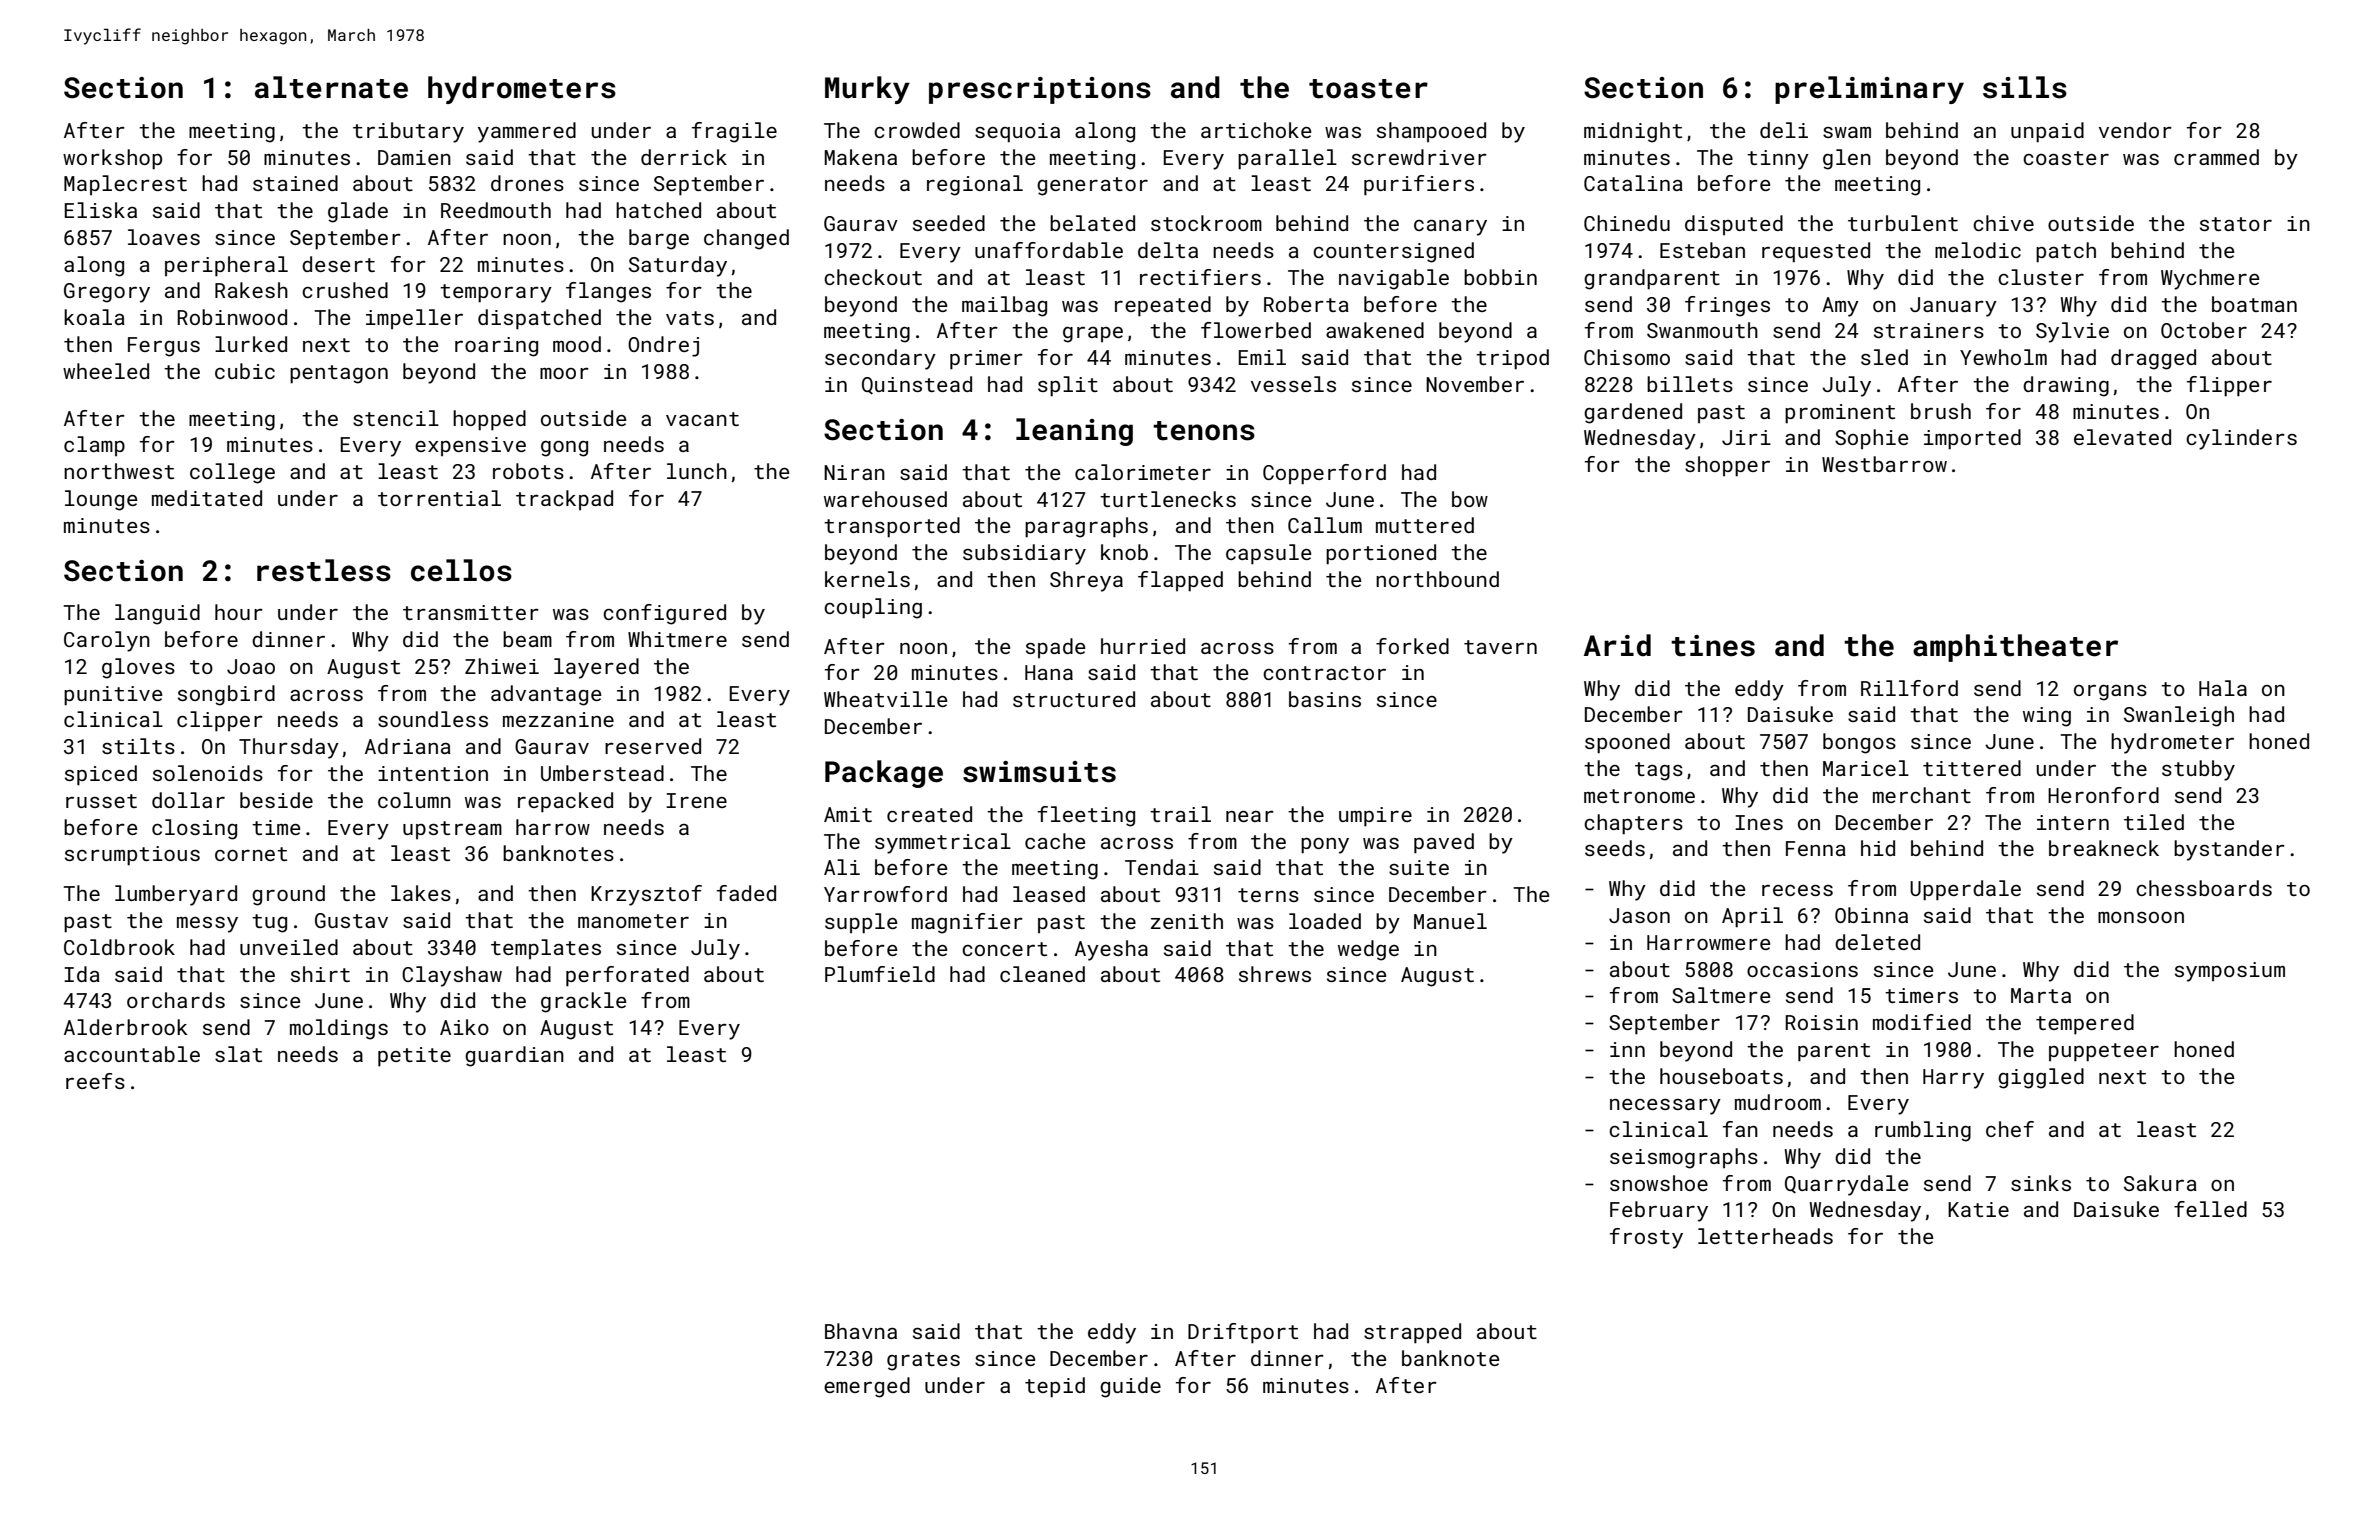 The width and height of the document is (2380, 1540). What do you see at coordinates (1040, 90) in the document?
I see `prescriptions` at bounding box center [1040, 90].
